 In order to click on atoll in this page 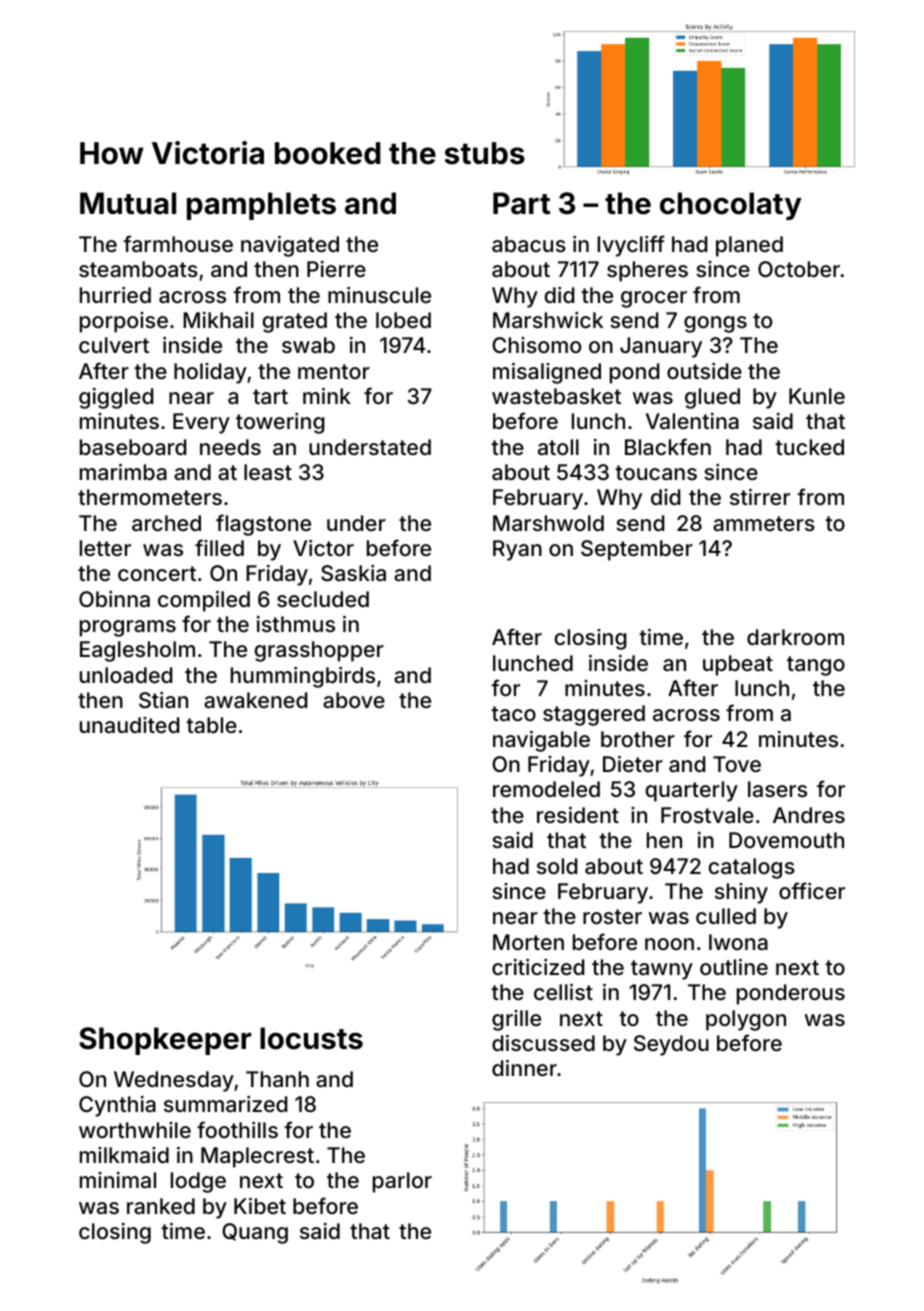, I will do `click(558, 447)`.
